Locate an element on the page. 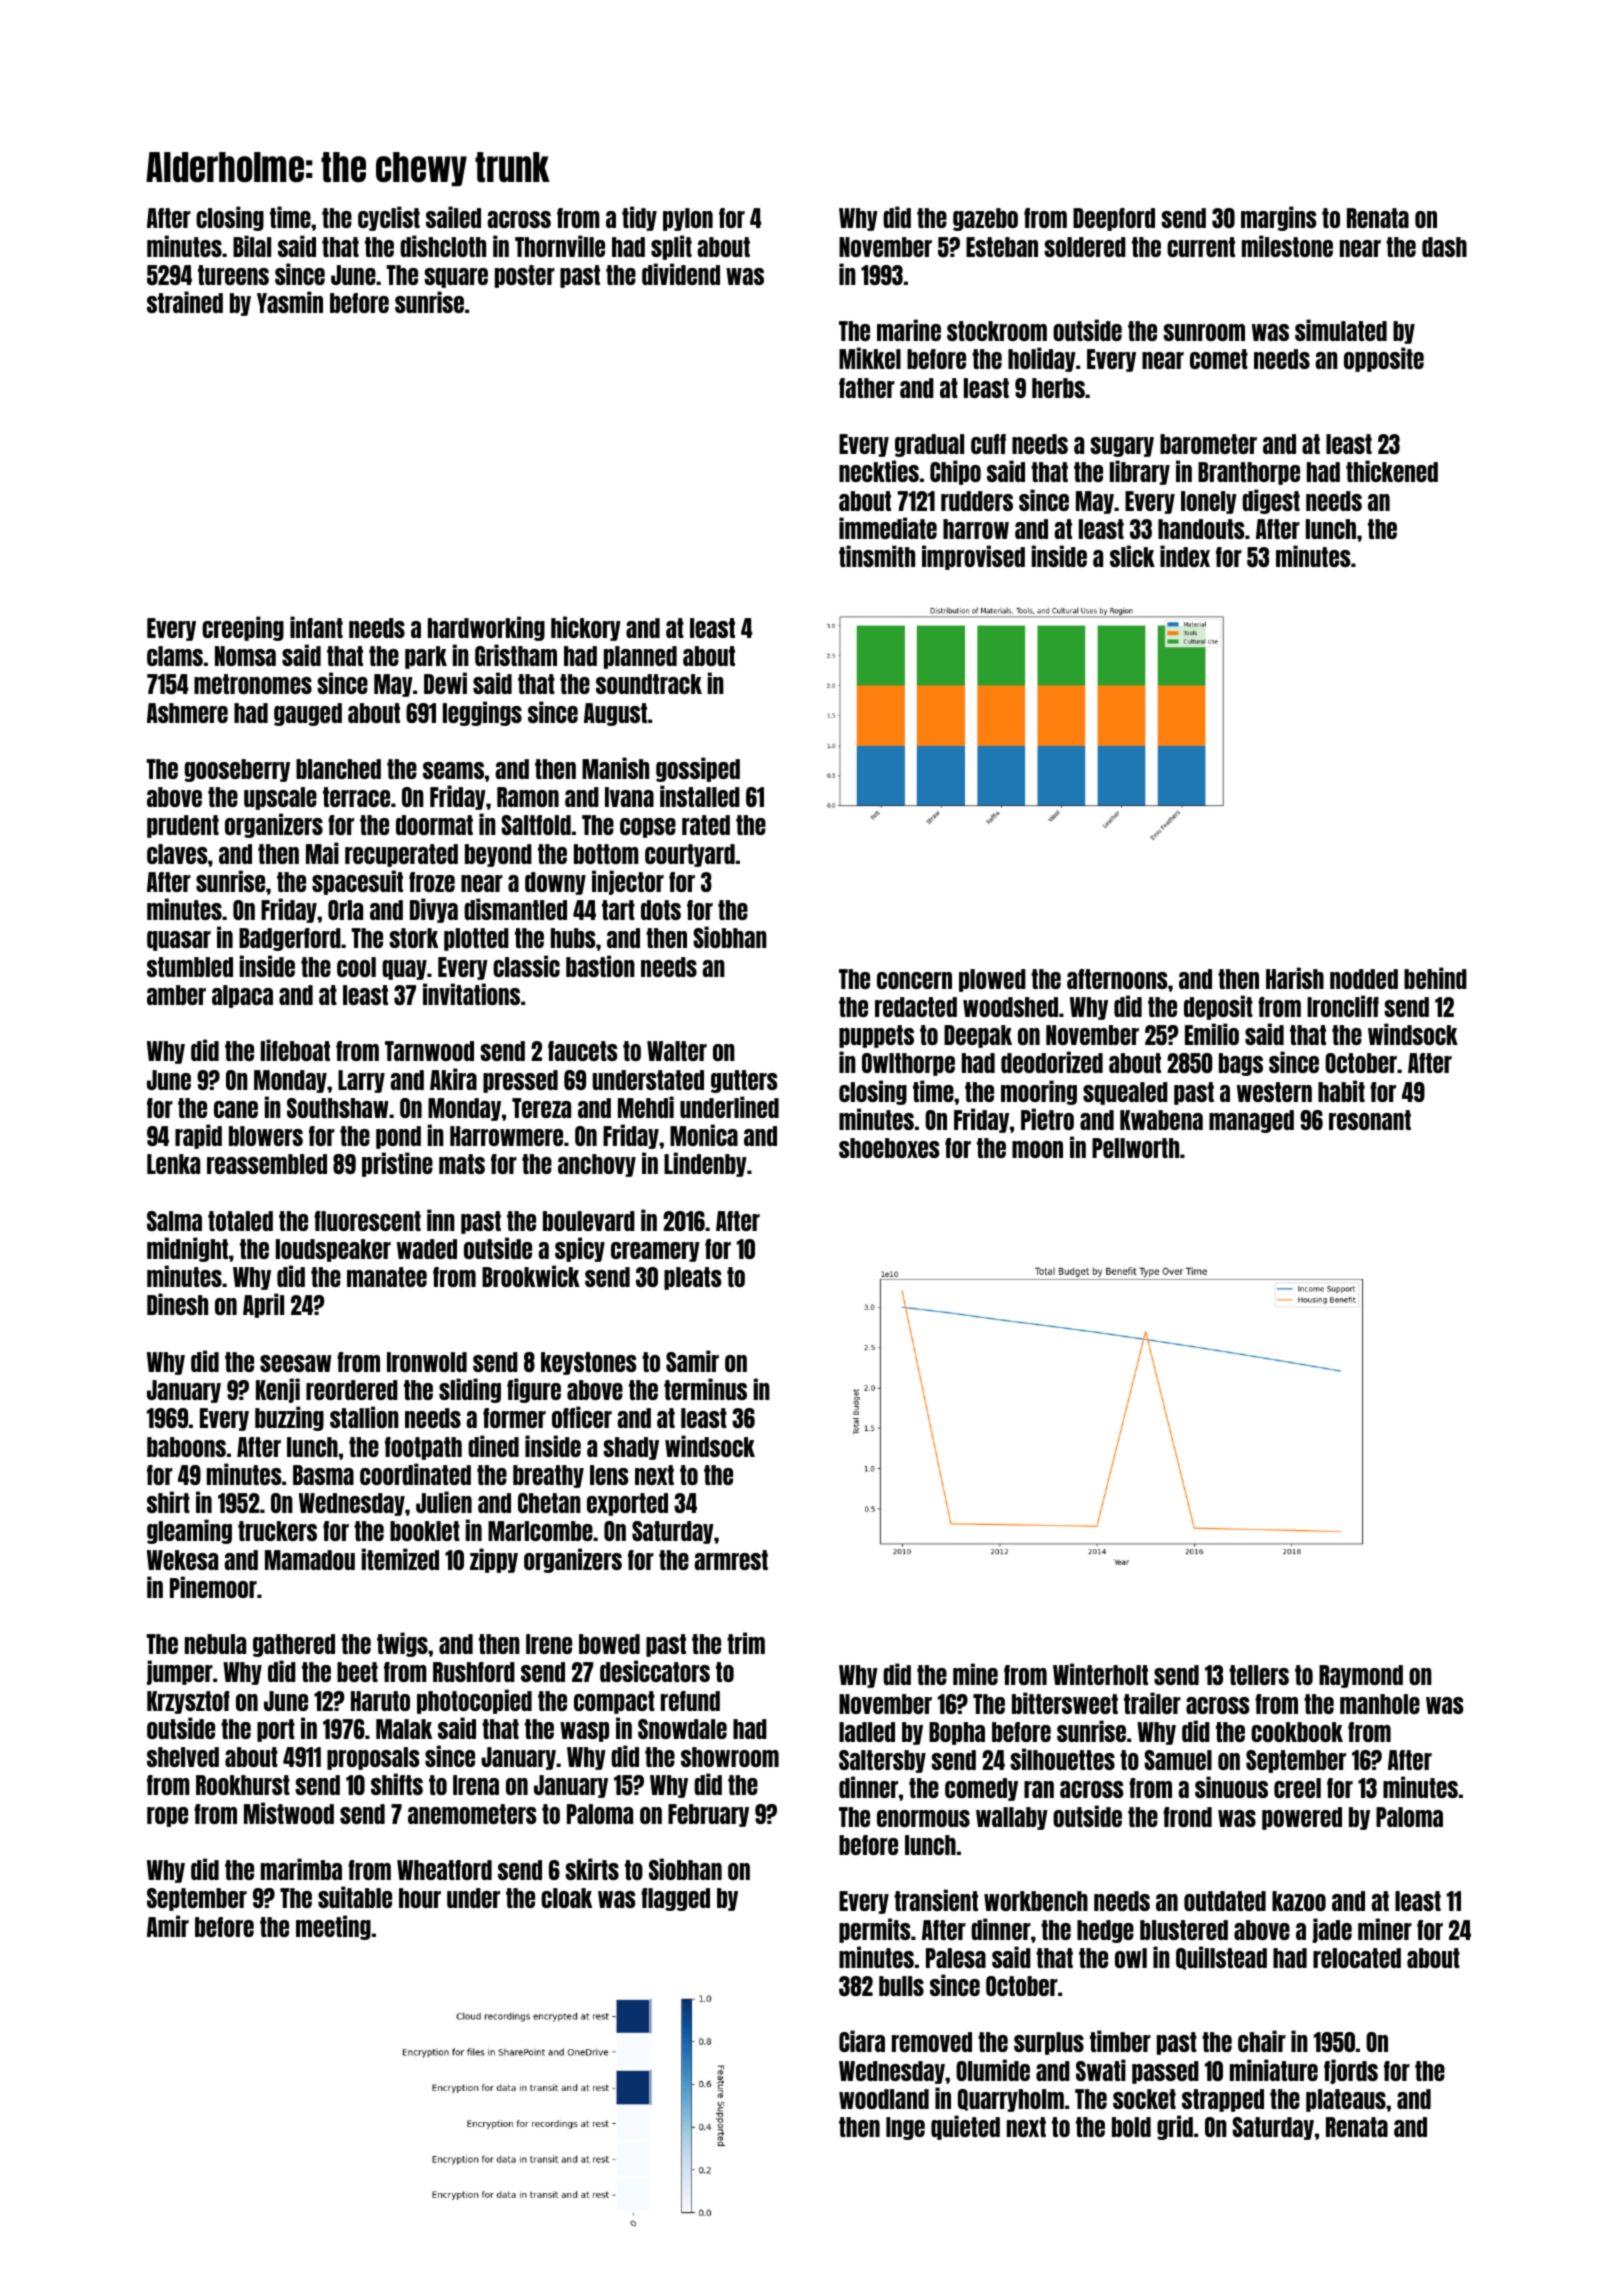 Image resolution: width=1620 pixels, height=2292 pixels. metronomes is located at coordinates (253, 684).
